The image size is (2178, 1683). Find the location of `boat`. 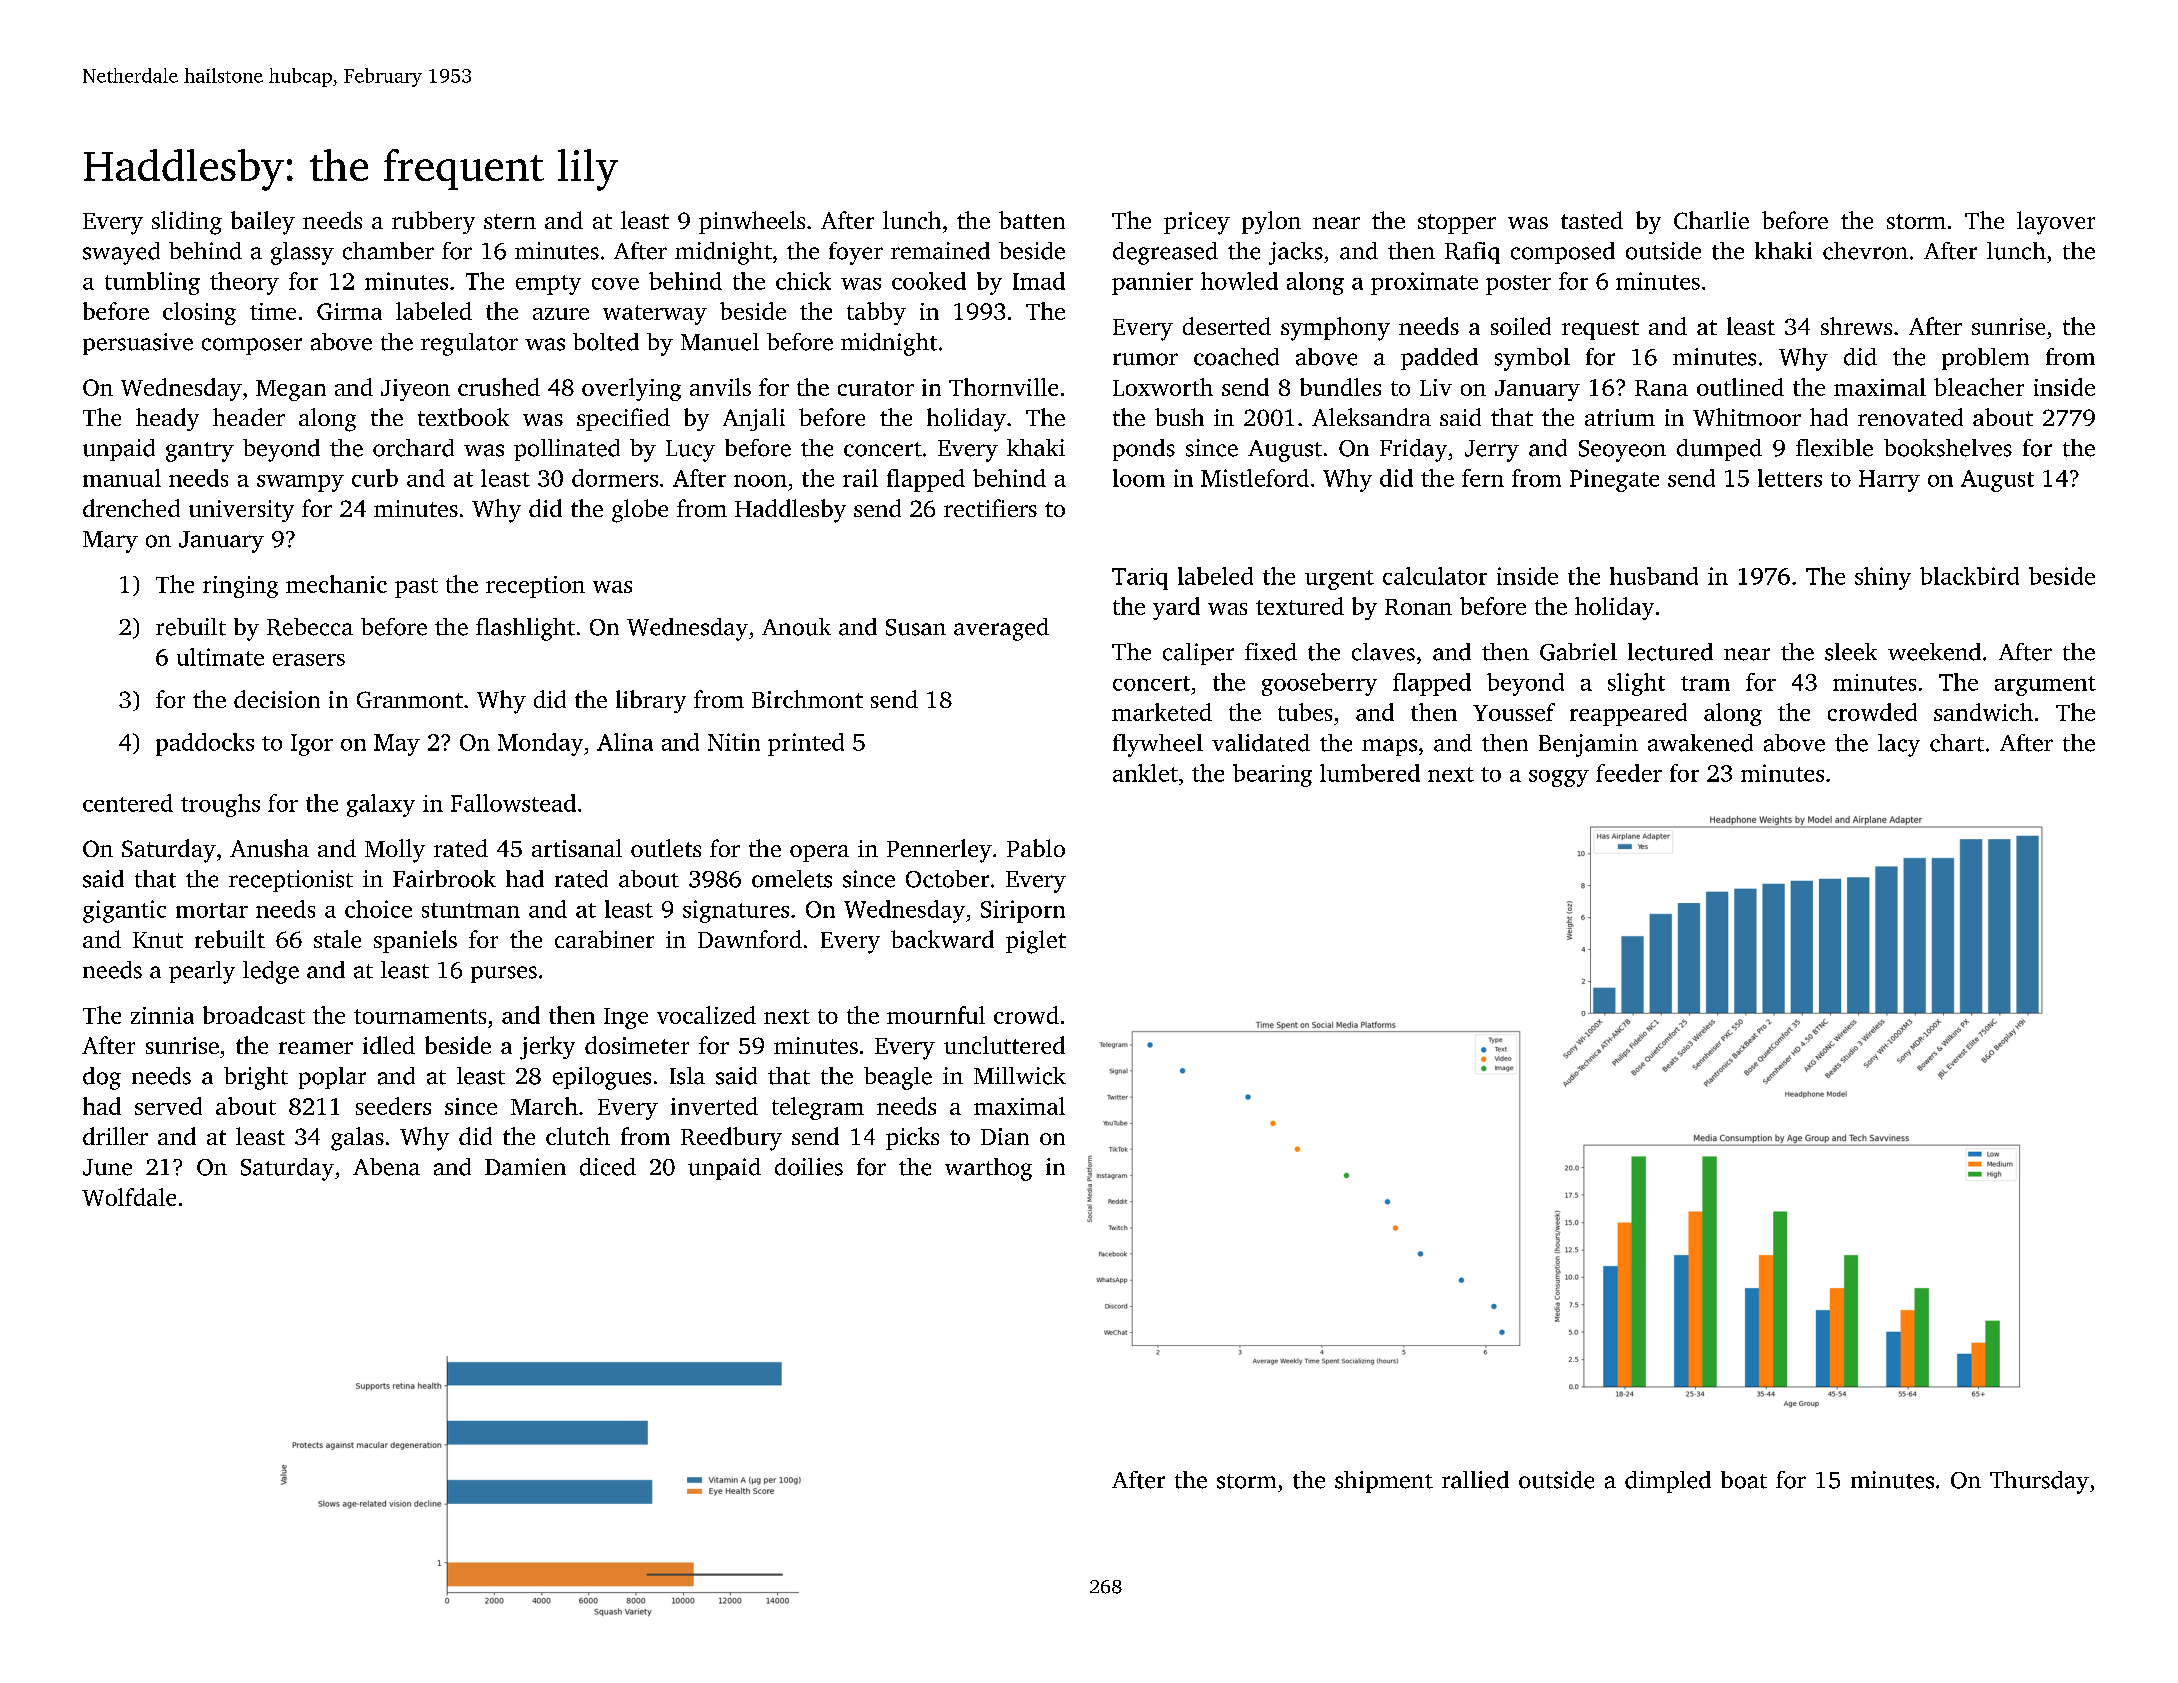

boat is located at coordinates (1744, 1480).
